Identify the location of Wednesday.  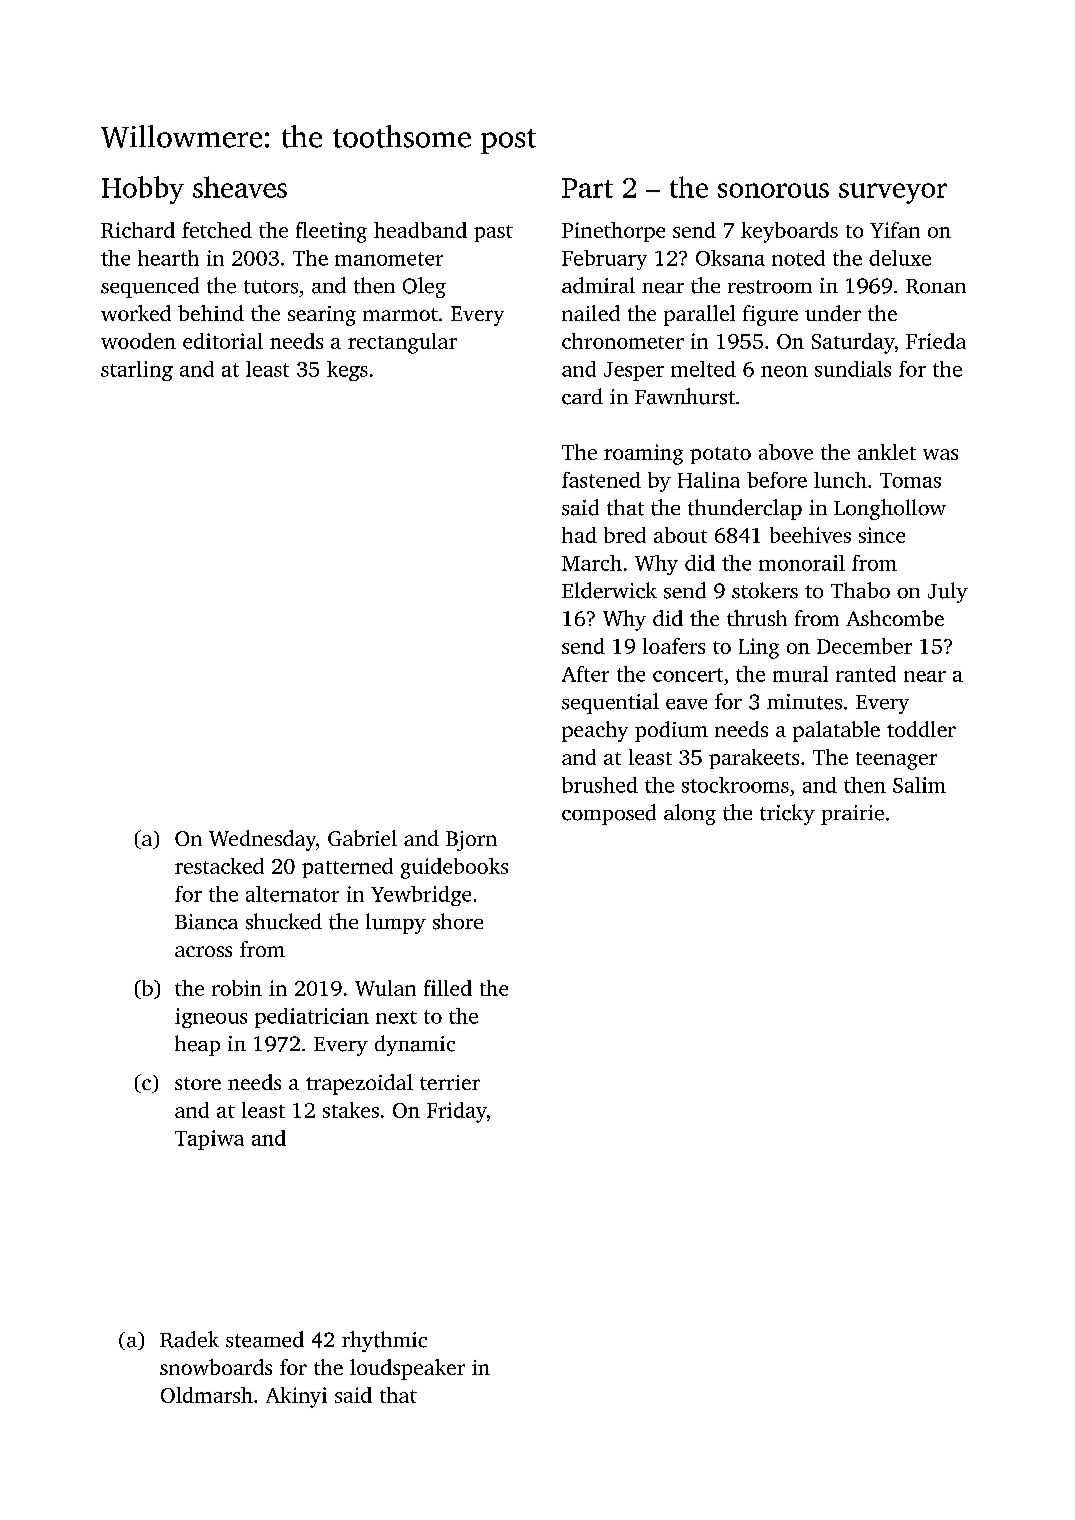
(262, 840).
